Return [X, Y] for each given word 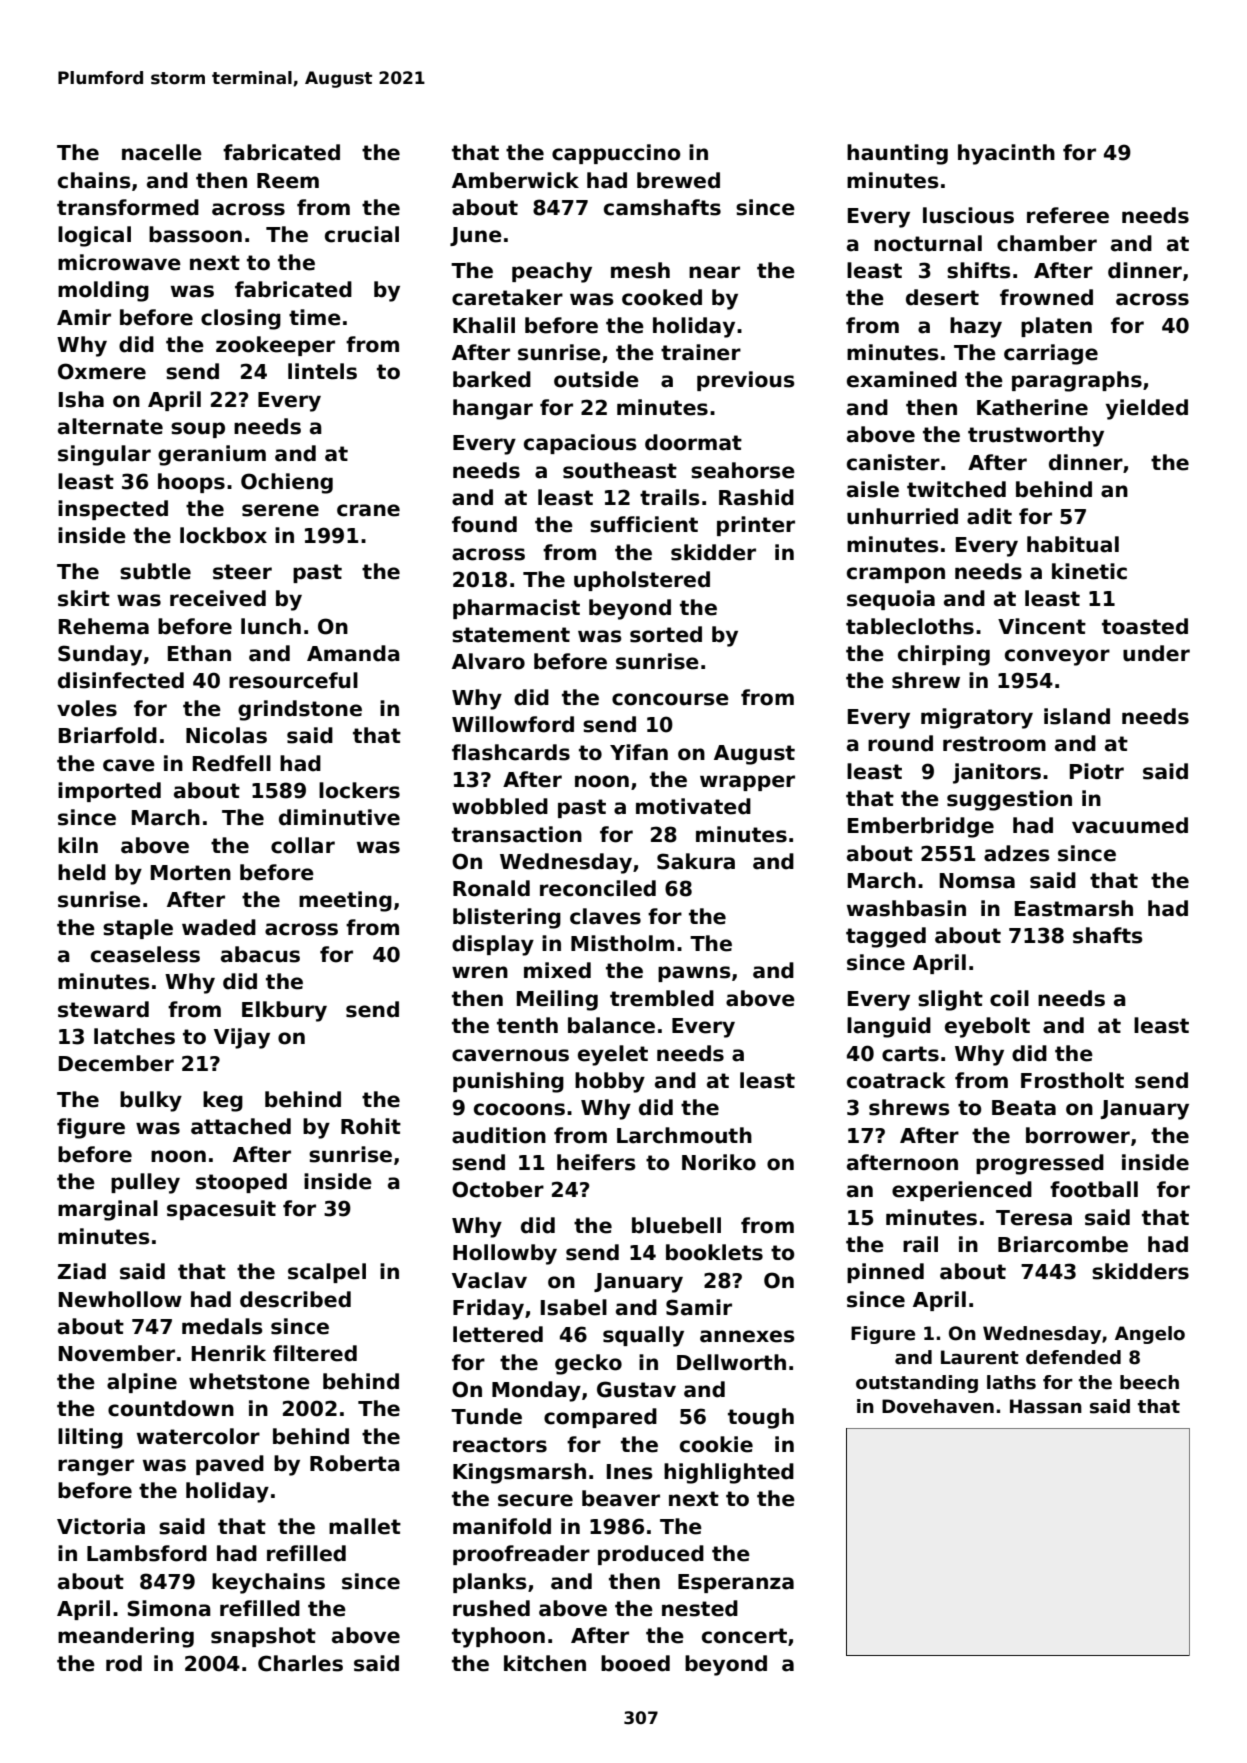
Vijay [242, 1038]
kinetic [1089, 571]
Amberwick [515, 180]
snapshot [263, 1637]
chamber [1047, 243]
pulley [145, 1183]
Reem [288, 181]
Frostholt [1072, 1080]
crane [368, 510]
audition [499, 1135]
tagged [886, 937]
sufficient [644, 524]
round [900, 743]
